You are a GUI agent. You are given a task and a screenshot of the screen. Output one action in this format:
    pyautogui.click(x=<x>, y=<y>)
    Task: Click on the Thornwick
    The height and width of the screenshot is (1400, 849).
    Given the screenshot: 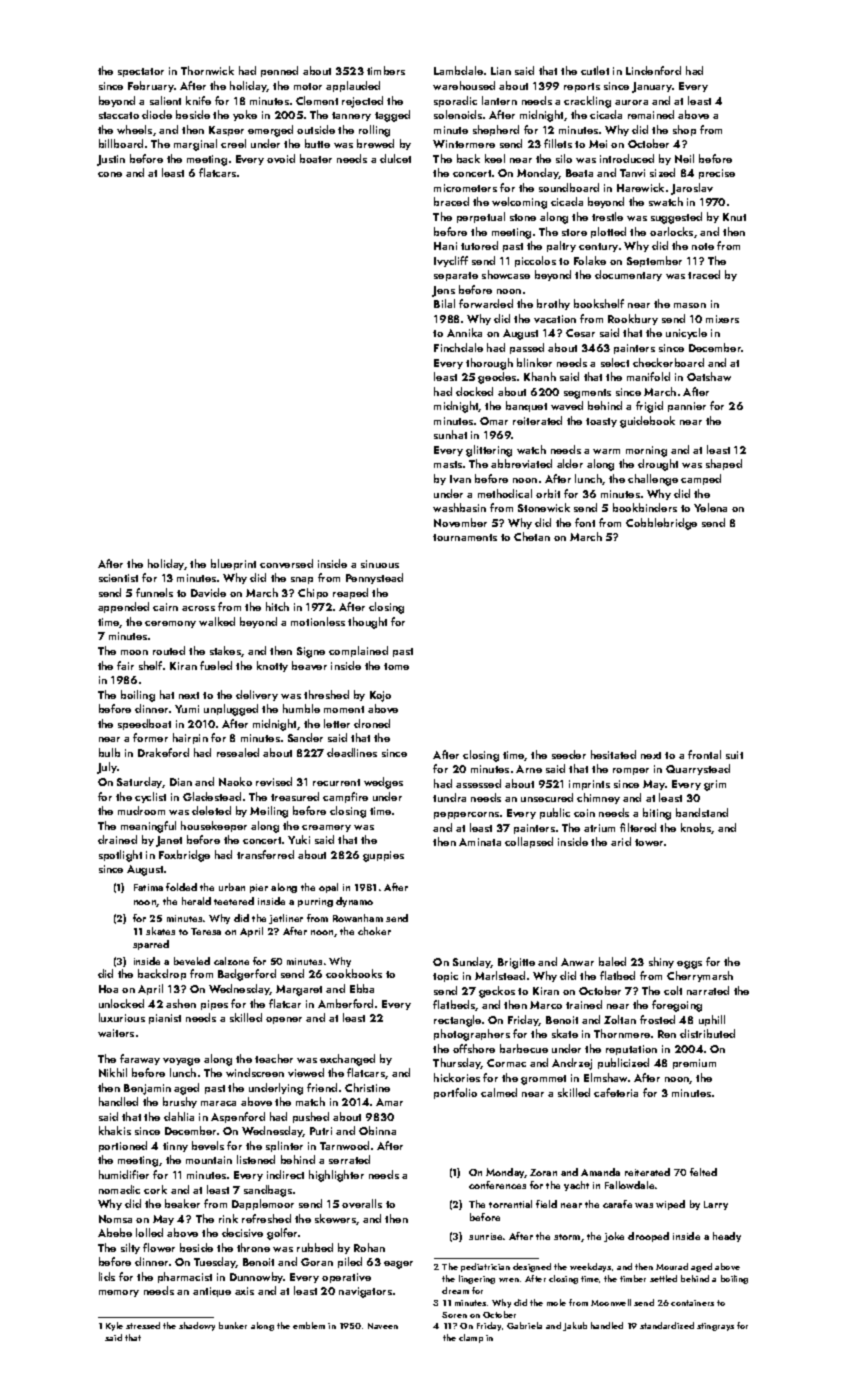 What is the action you would take?
    pyautogui.click(x=207, y=70)
